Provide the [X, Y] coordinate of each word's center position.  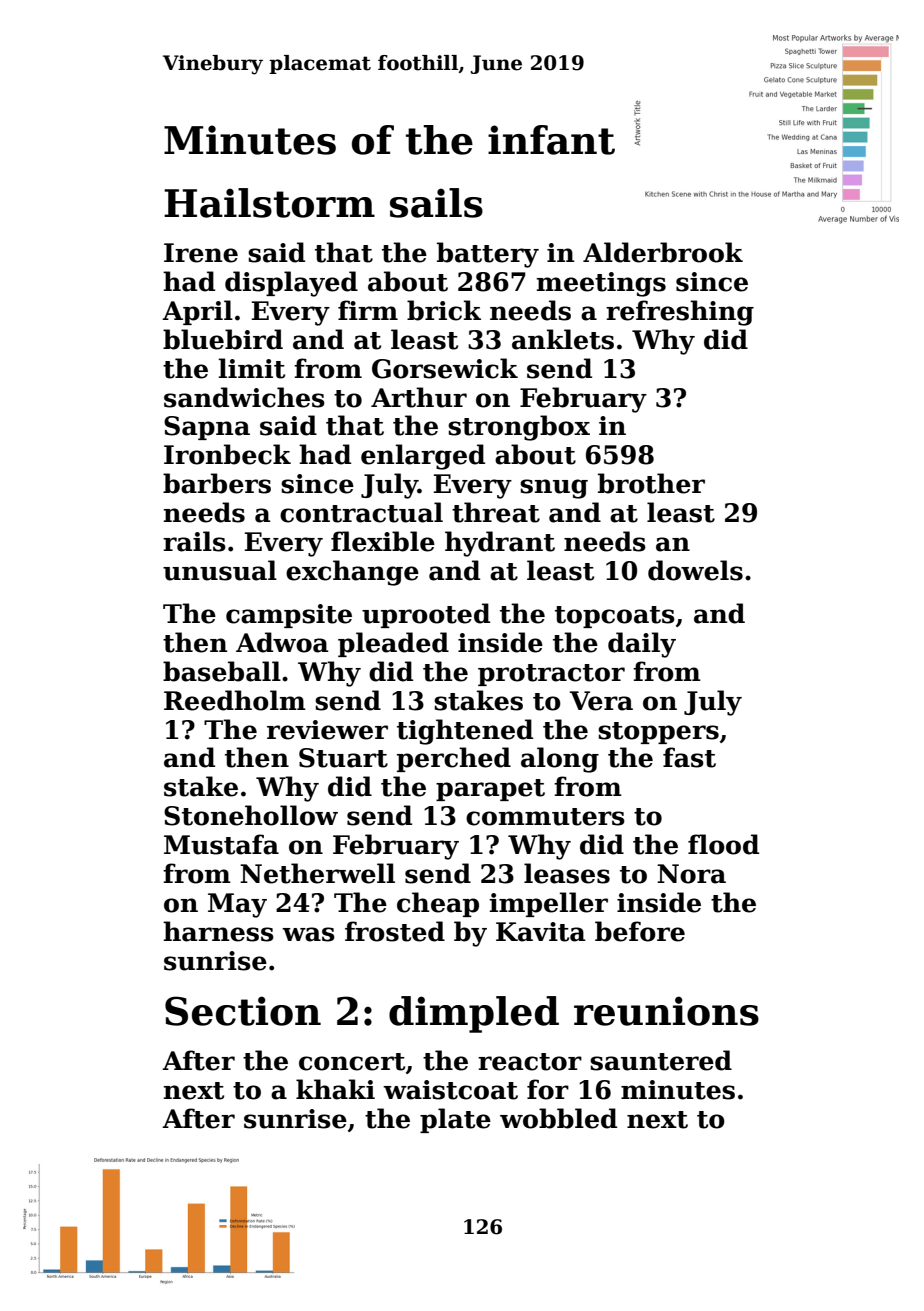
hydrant [500, 544]
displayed [291, 284]
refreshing [680, 313]
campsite [289, 616]
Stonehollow [251, 815]
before [640, 931]
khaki [335, 1089]
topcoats [615, 617]
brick [444, 310]
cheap [438, 904]
